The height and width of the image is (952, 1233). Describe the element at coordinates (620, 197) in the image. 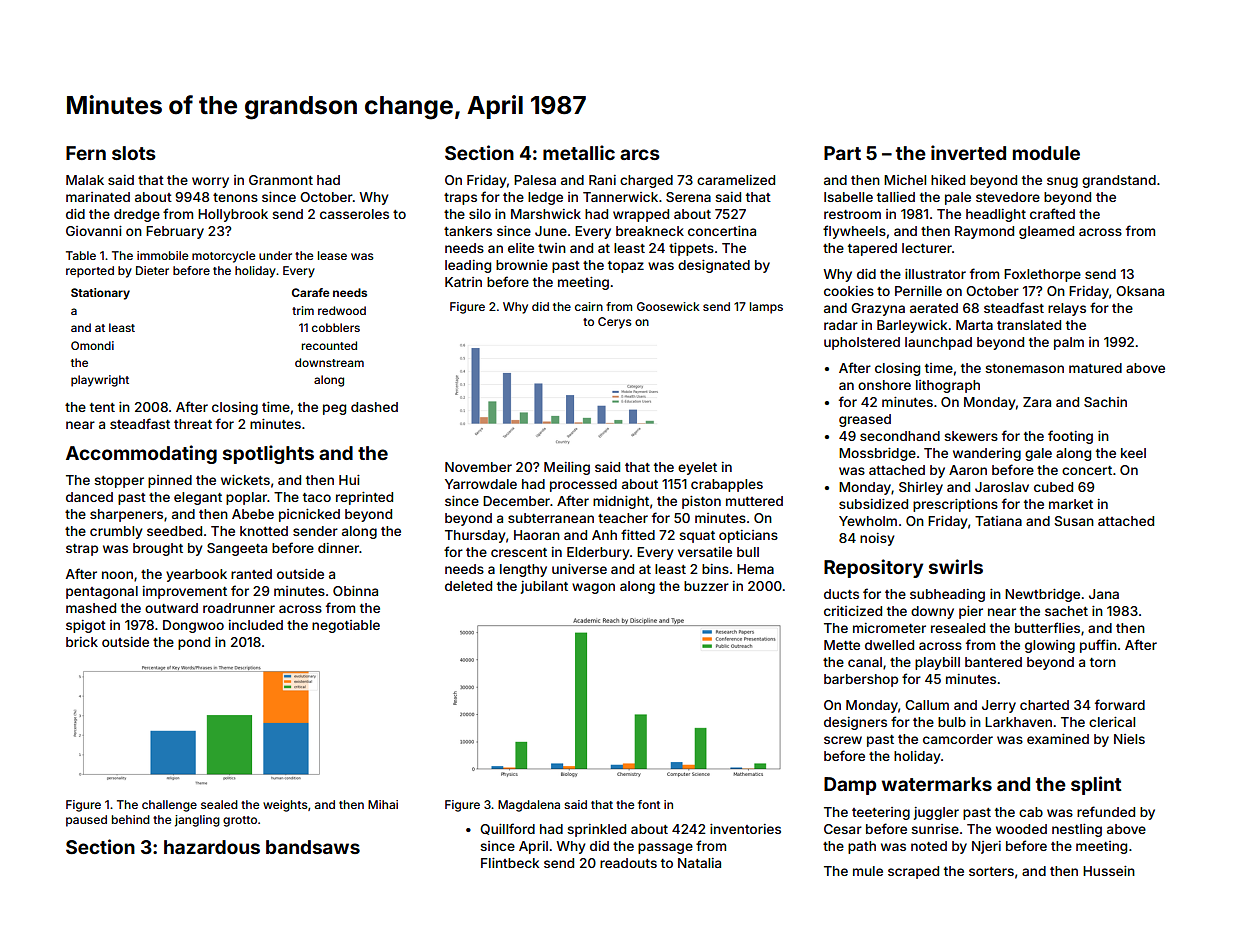

I see `Tannerwick` at that location.
